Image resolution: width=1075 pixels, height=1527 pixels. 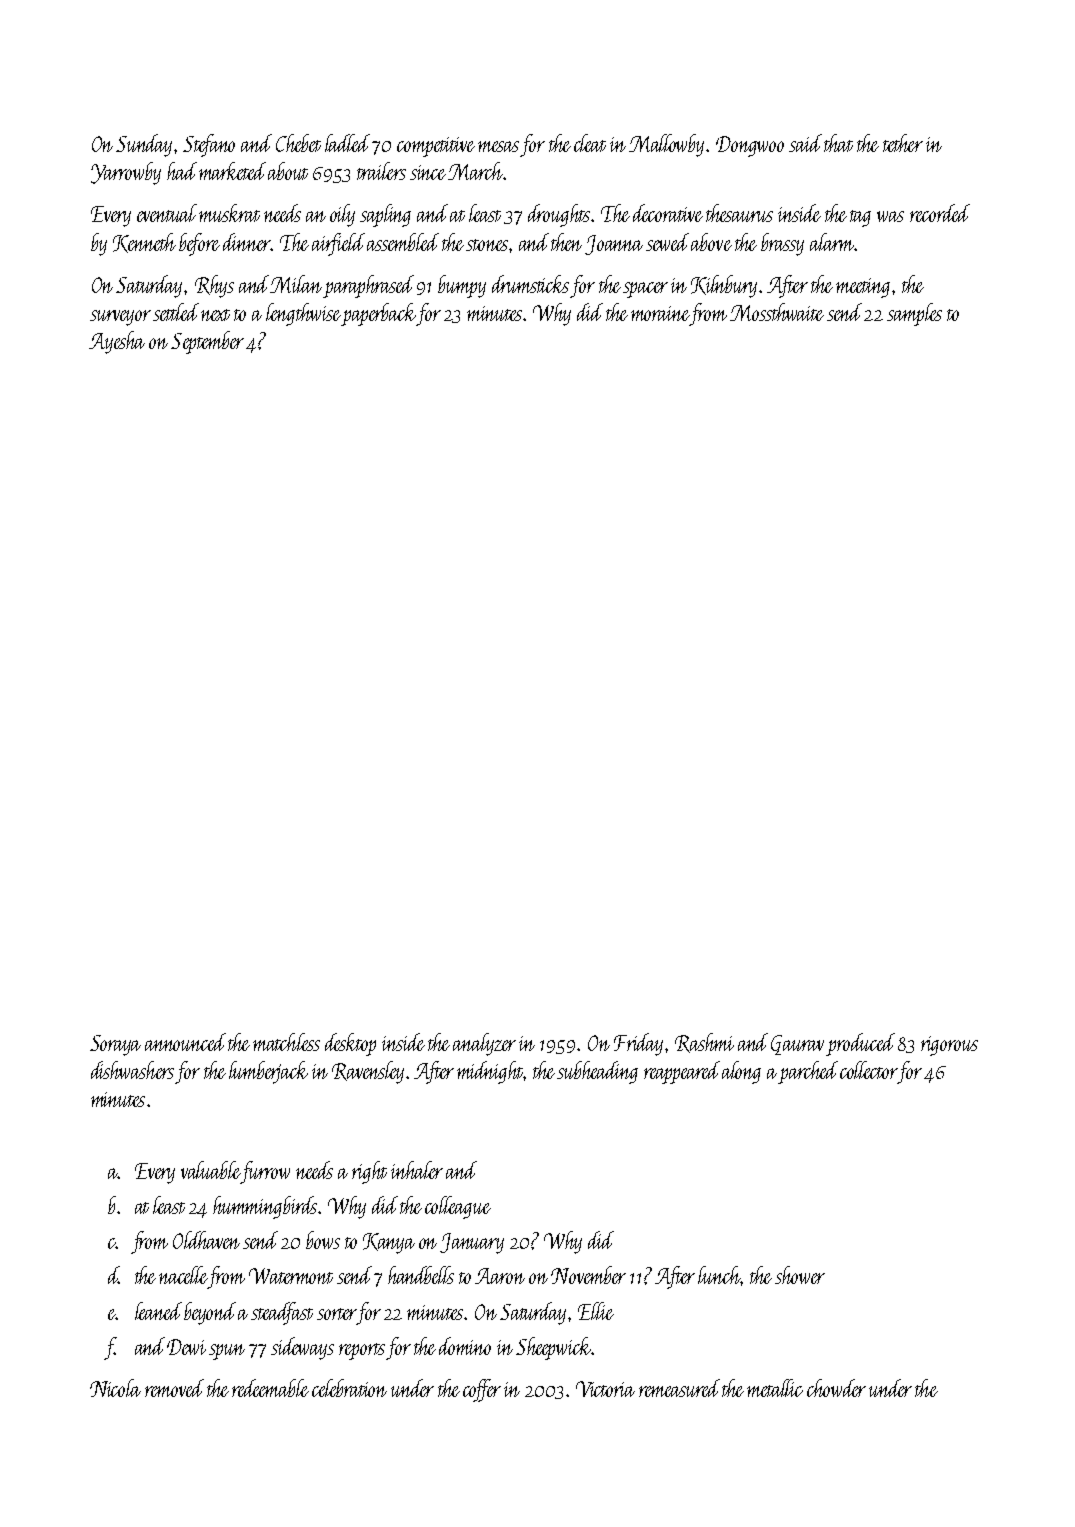 What do you see at coordinates (298, 143) in the document?
I see `Chebet` at bounding box center [298, 143].
